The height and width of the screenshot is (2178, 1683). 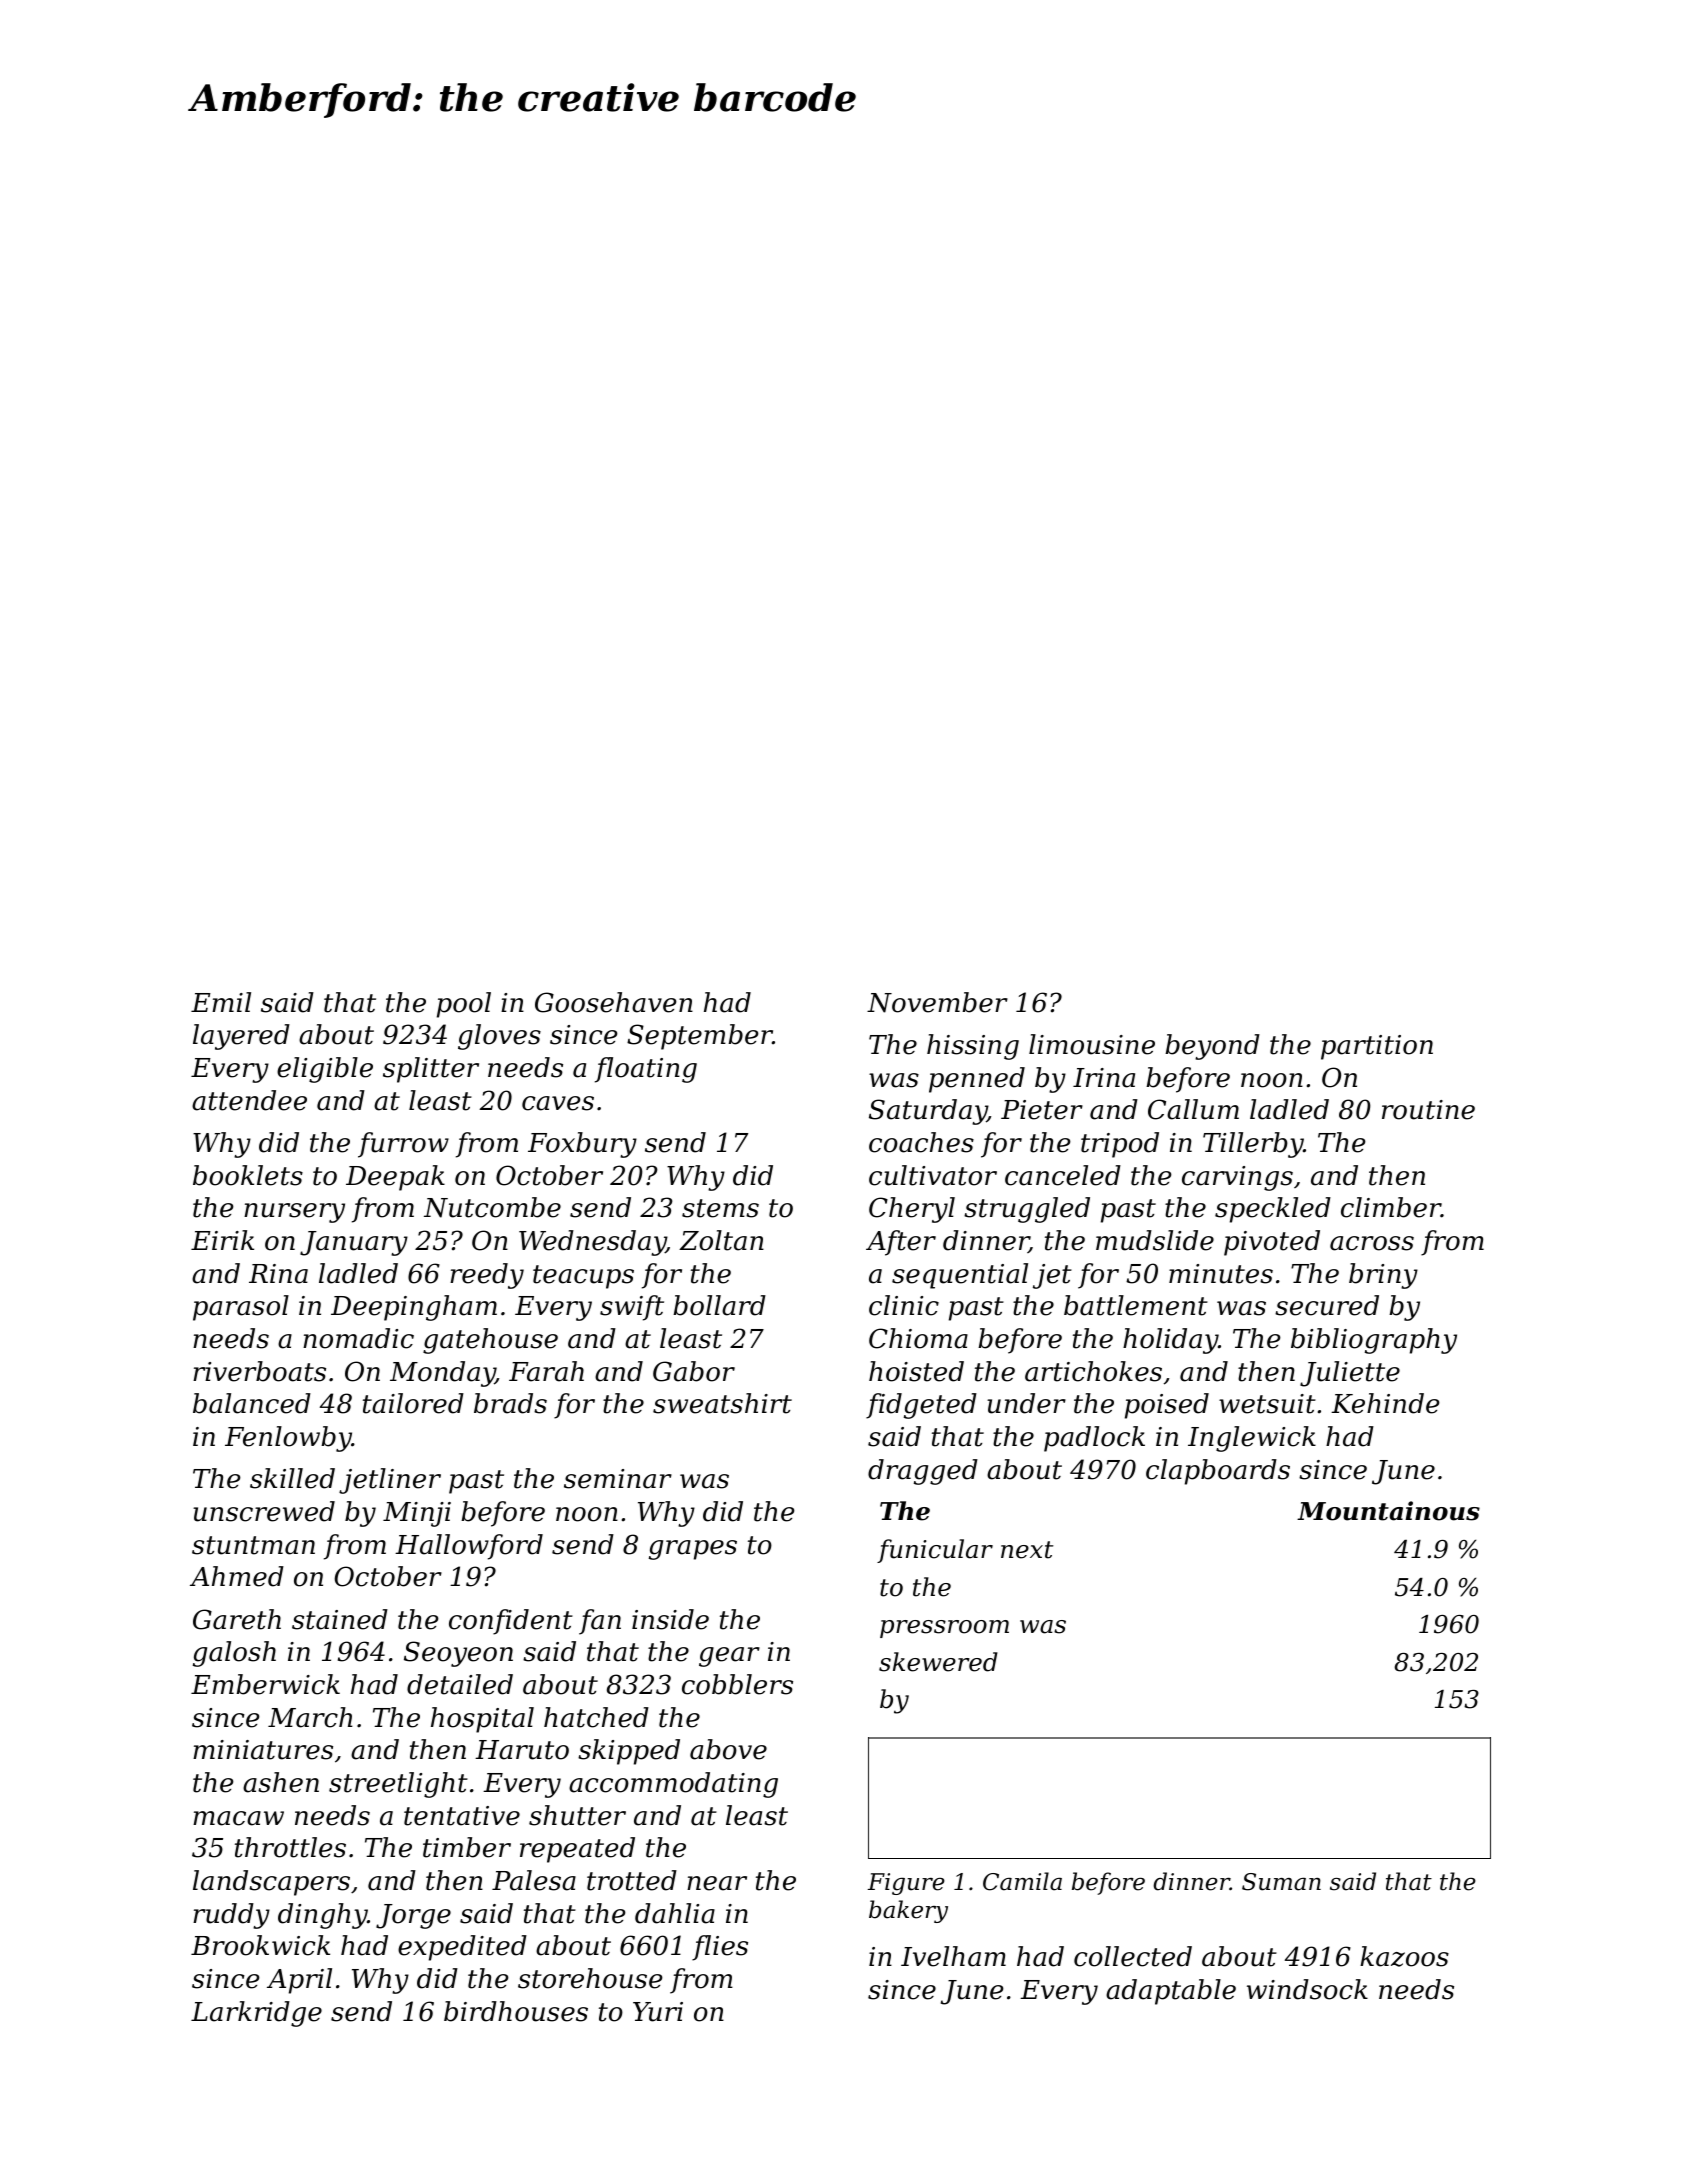 I want to click on Larkridge, so click(x=256, y=2014).
